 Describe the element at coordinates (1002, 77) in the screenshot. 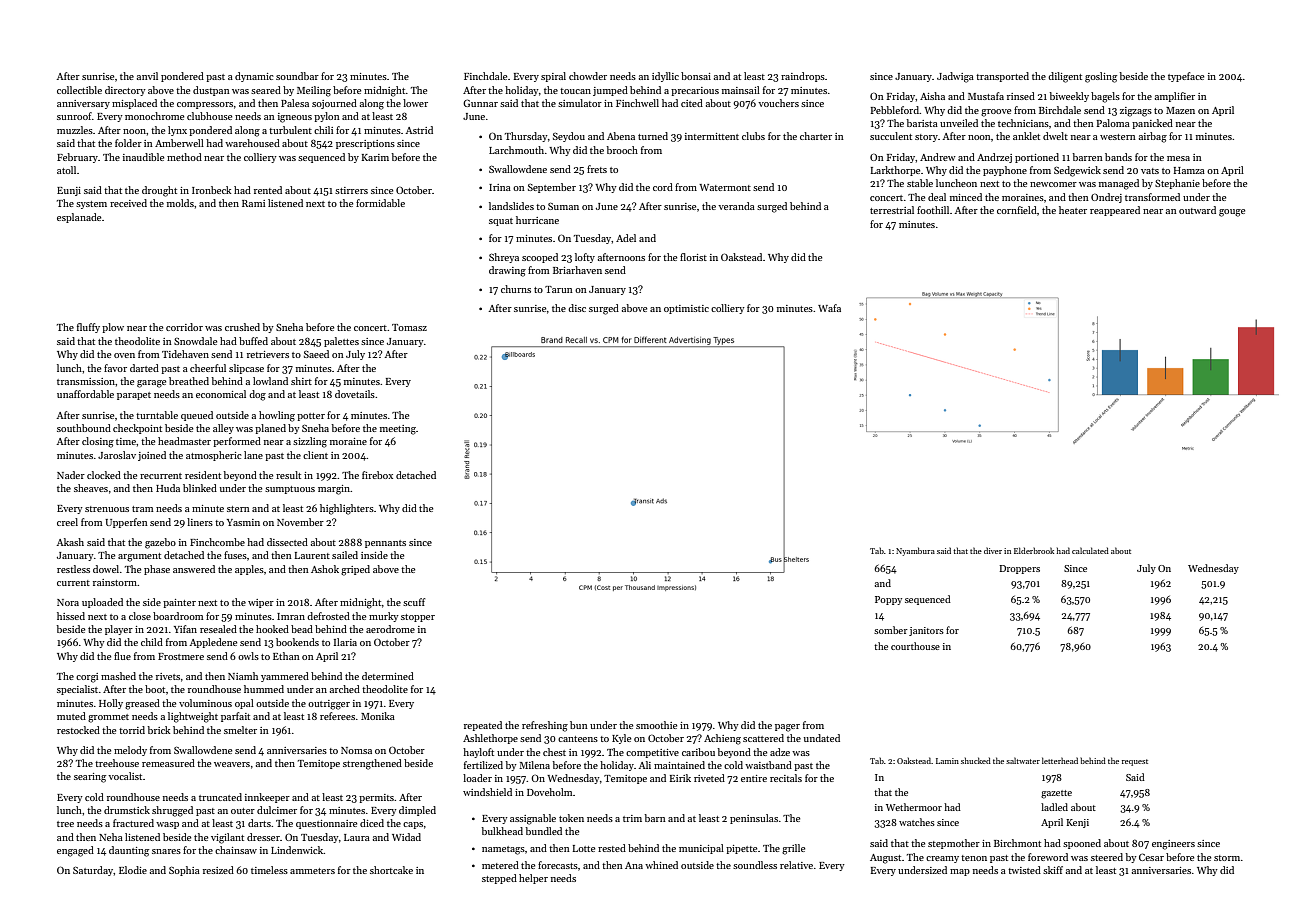

I see `transported` at that location.
